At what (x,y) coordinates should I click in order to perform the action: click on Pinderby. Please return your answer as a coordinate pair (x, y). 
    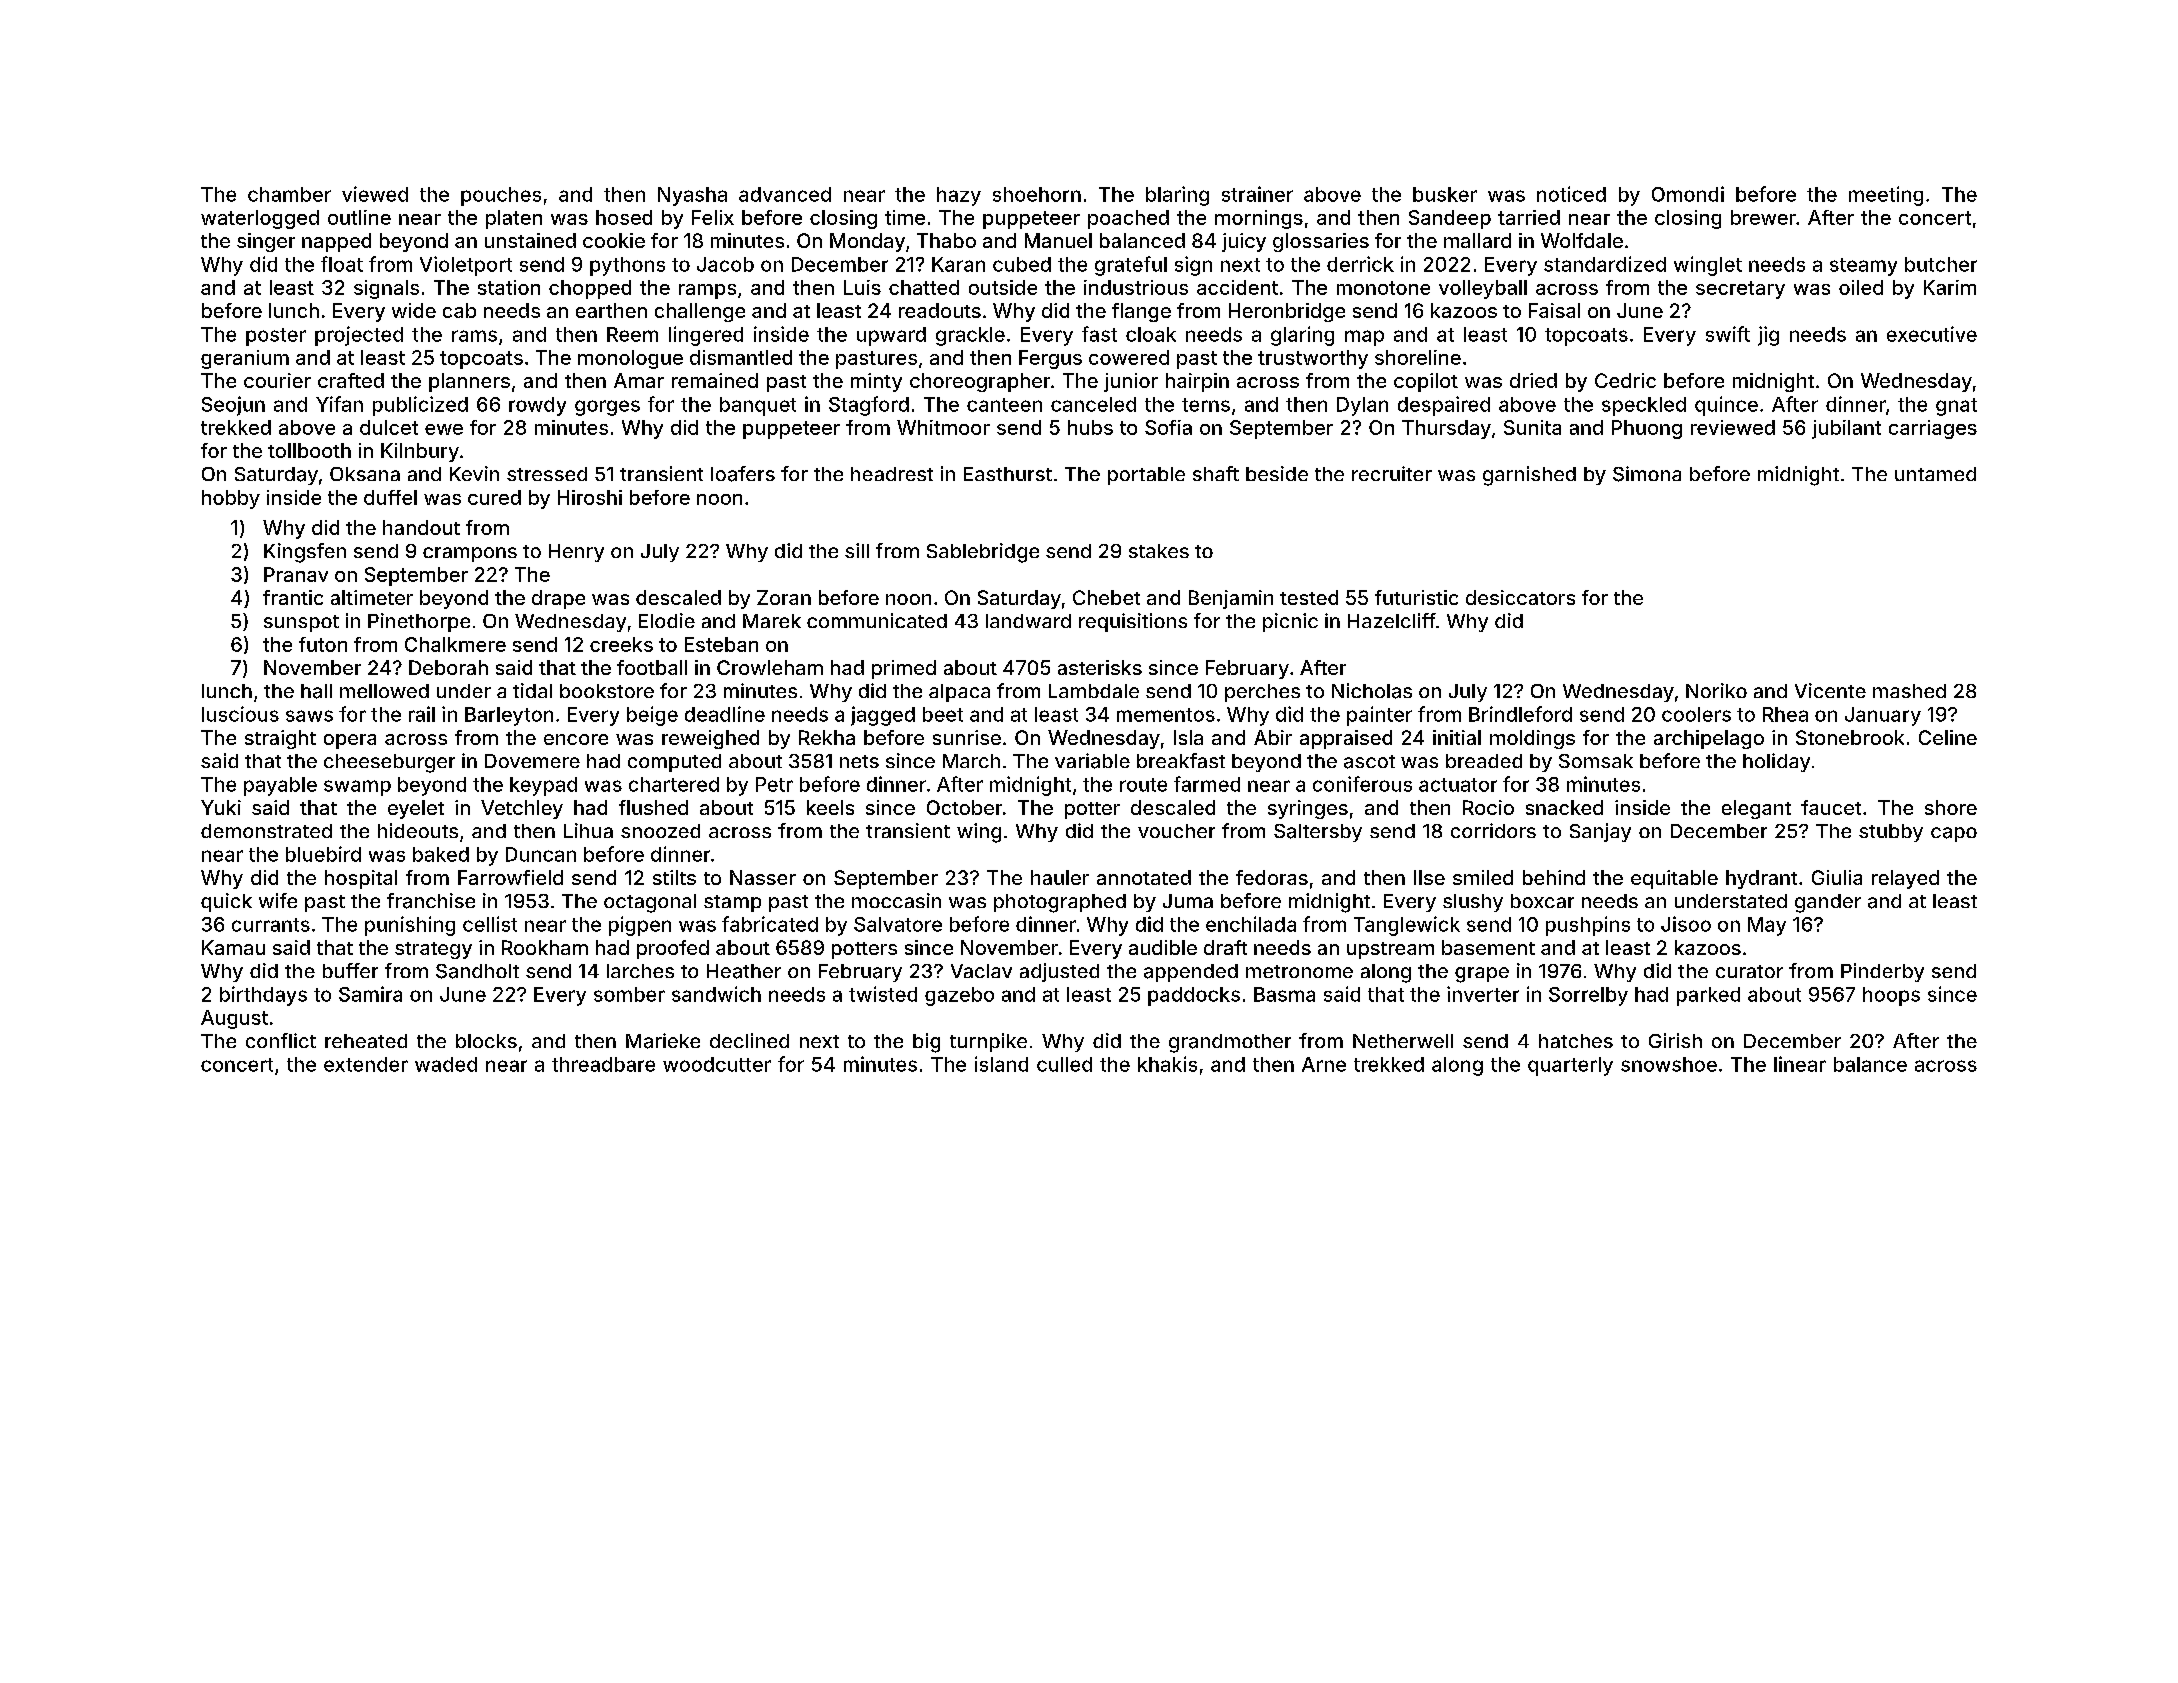
    Looking at the image, I should click on (1882, 972).
